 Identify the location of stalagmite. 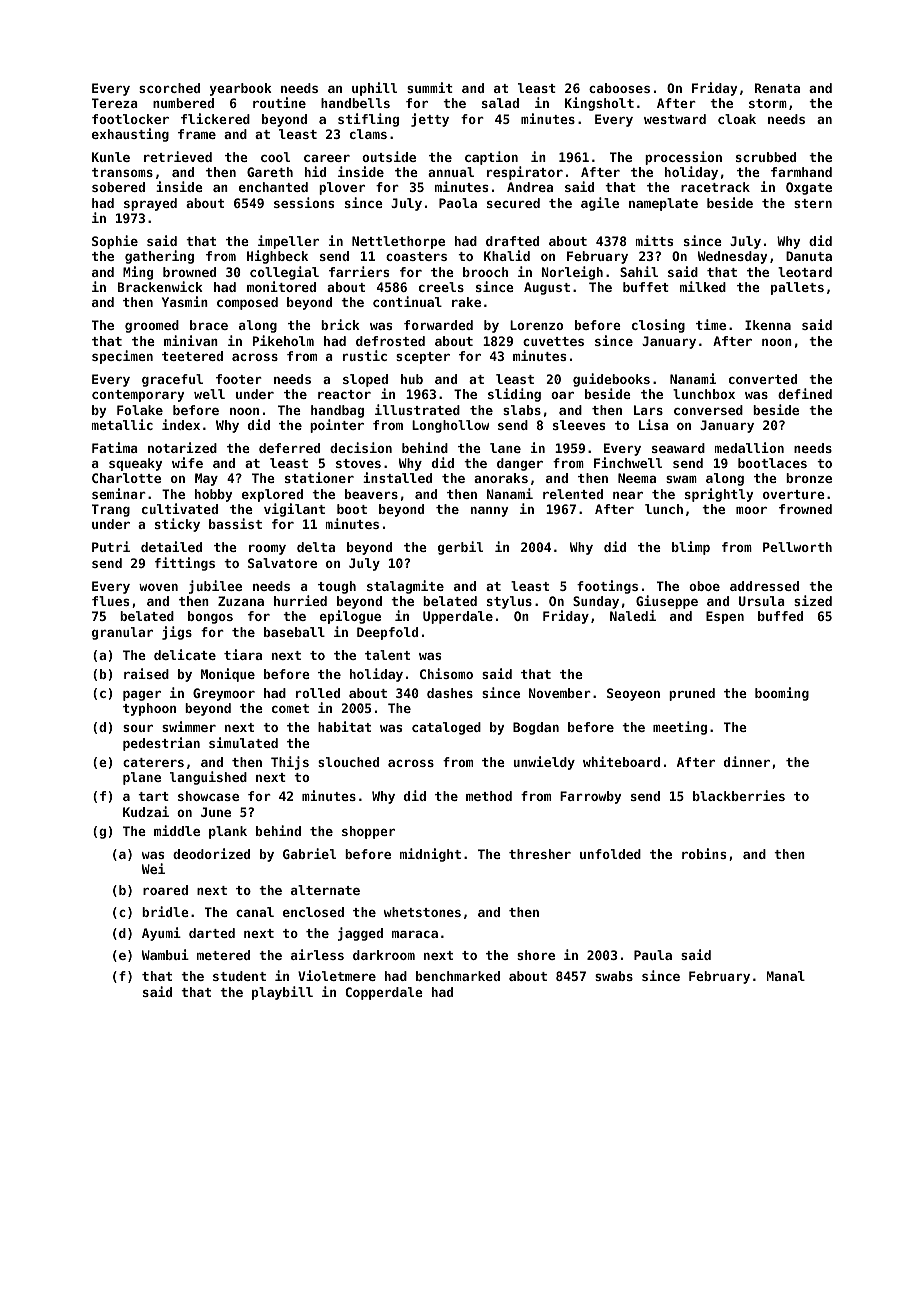
(405, 587).
